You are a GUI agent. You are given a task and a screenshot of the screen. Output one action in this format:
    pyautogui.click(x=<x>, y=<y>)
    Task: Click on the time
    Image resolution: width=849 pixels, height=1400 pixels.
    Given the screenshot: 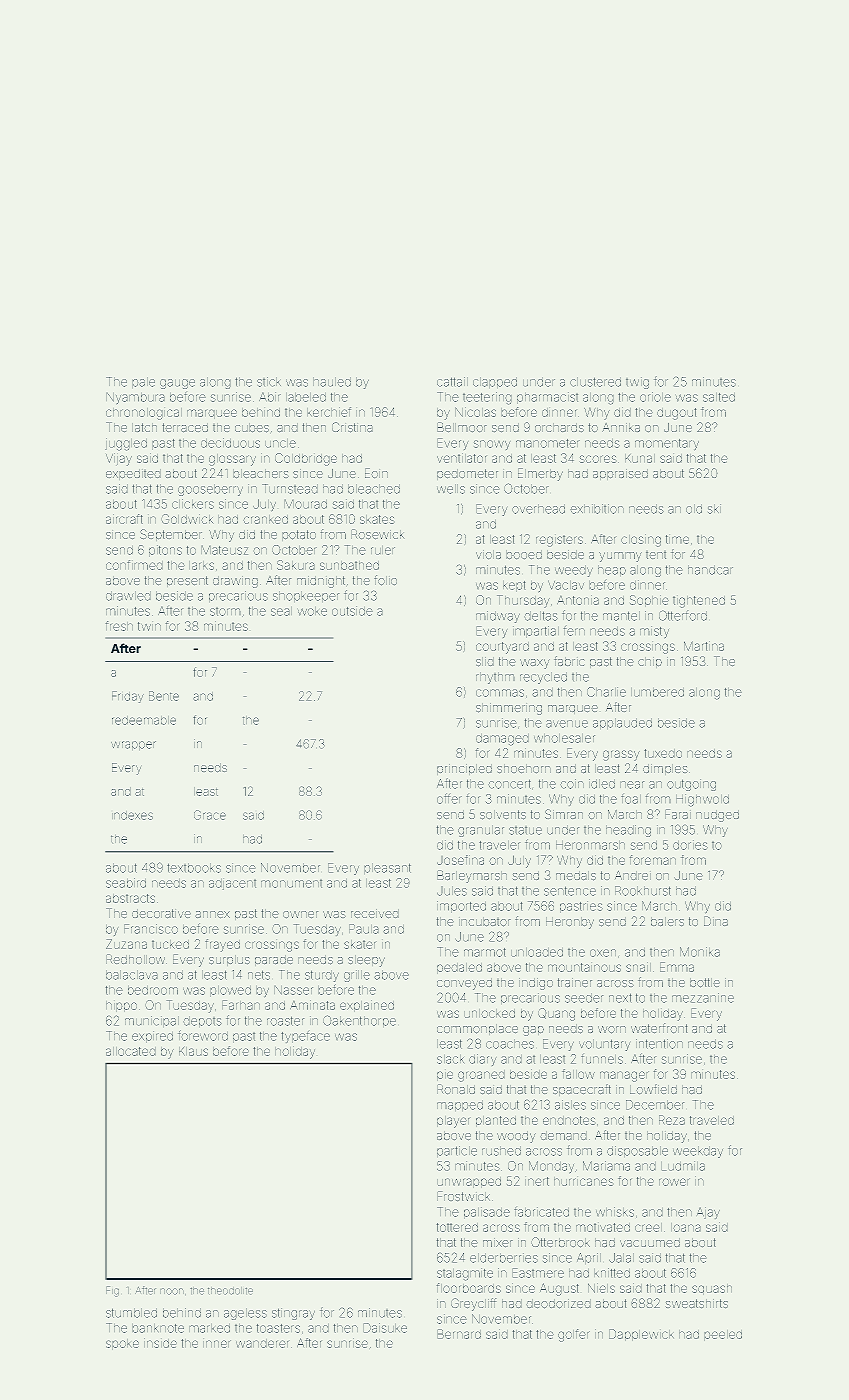 What is the action you would take?
    pyautogui.click(x=677, y=539)
